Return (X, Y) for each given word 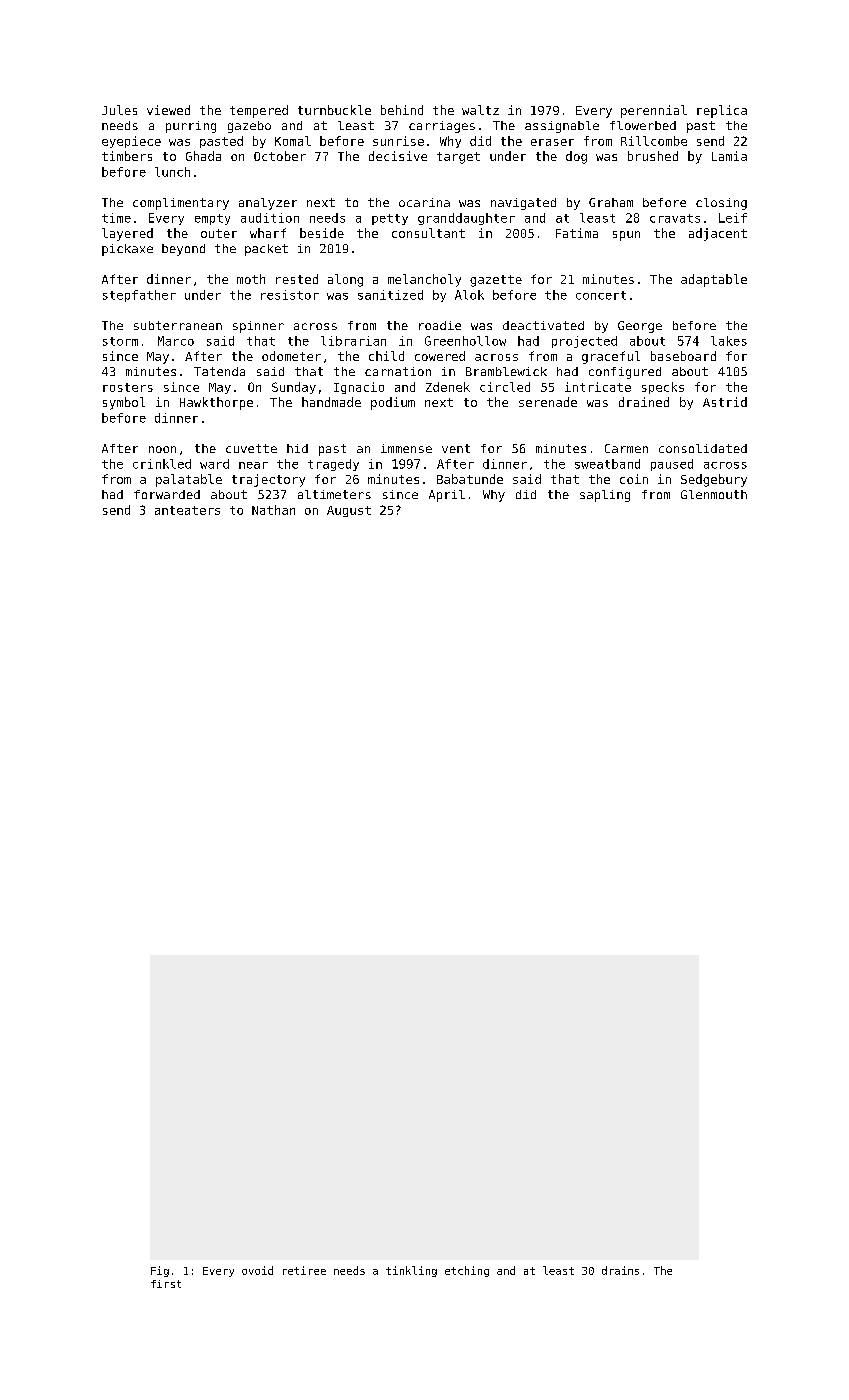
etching (467, 1271)
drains (620, 1270)
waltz (480, 110)
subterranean (178, 325)
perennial (654, 111)
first (166, 1284)
